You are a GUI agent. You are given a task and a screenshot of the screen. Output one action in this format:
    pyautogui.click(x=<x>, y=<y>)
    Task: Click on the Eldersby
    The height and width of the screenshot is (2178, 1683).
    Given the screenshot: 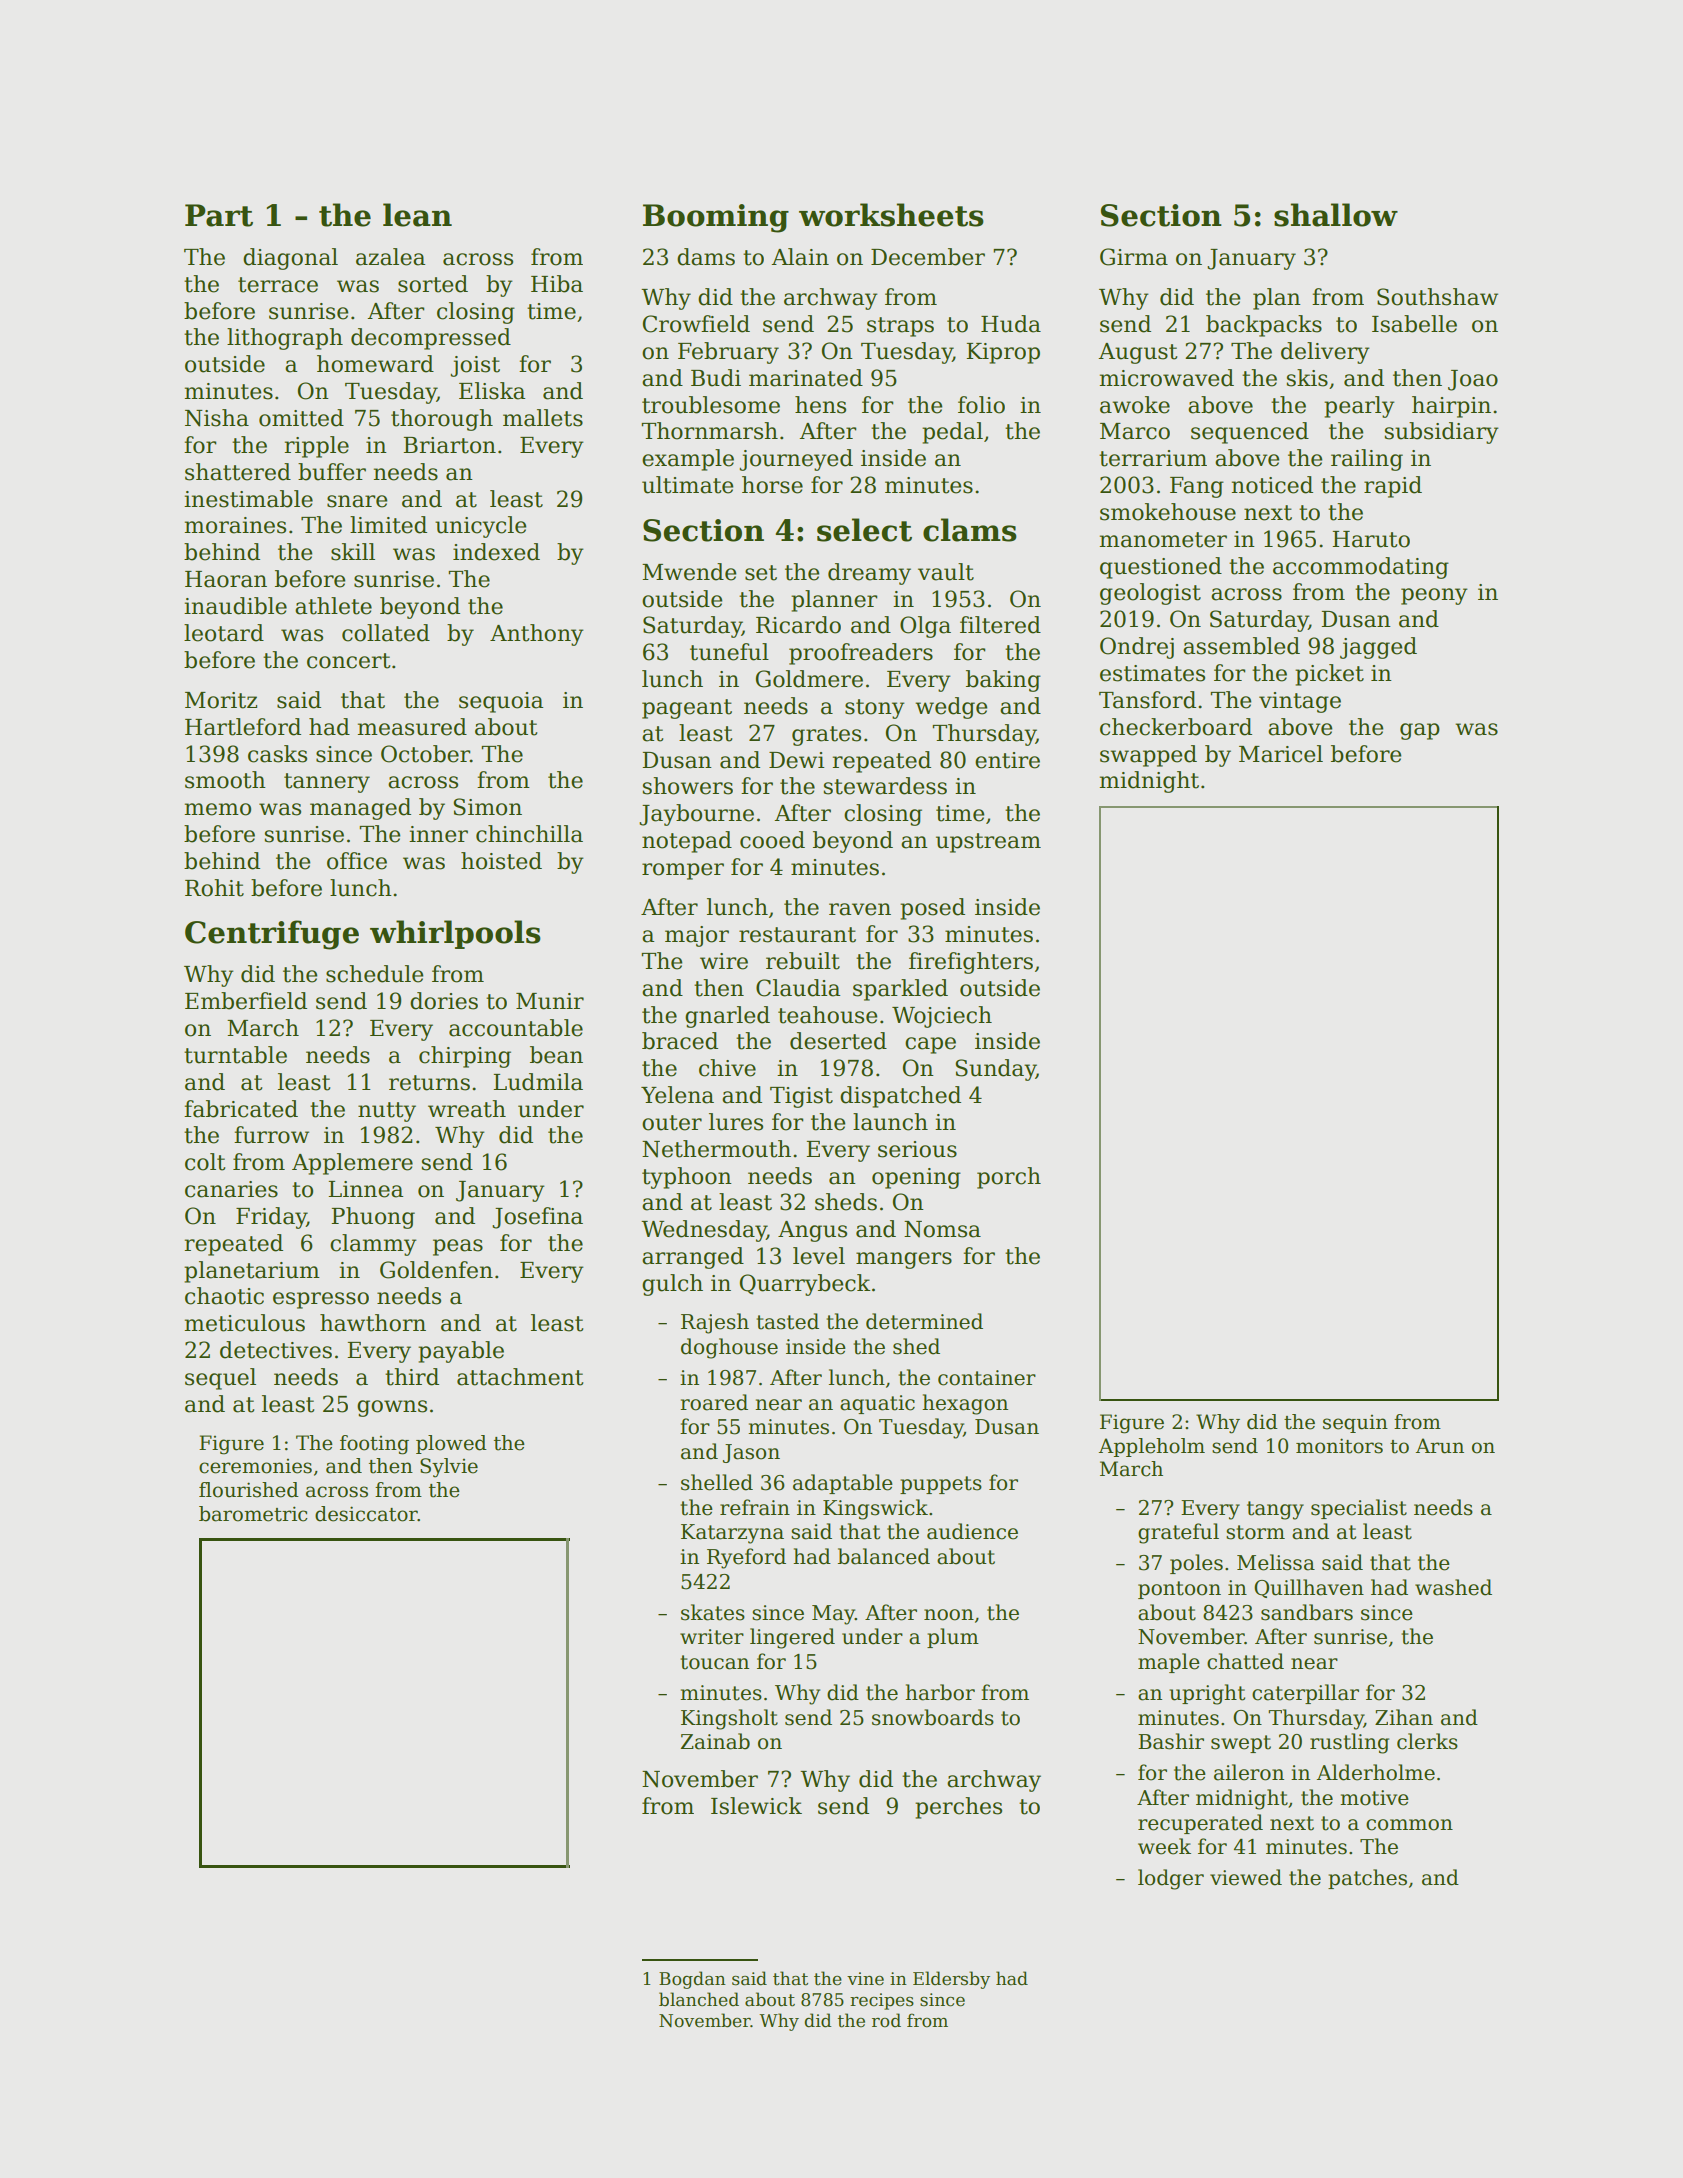 What is the action you would take?
    pyautogui.click(x=951, y=1980)
